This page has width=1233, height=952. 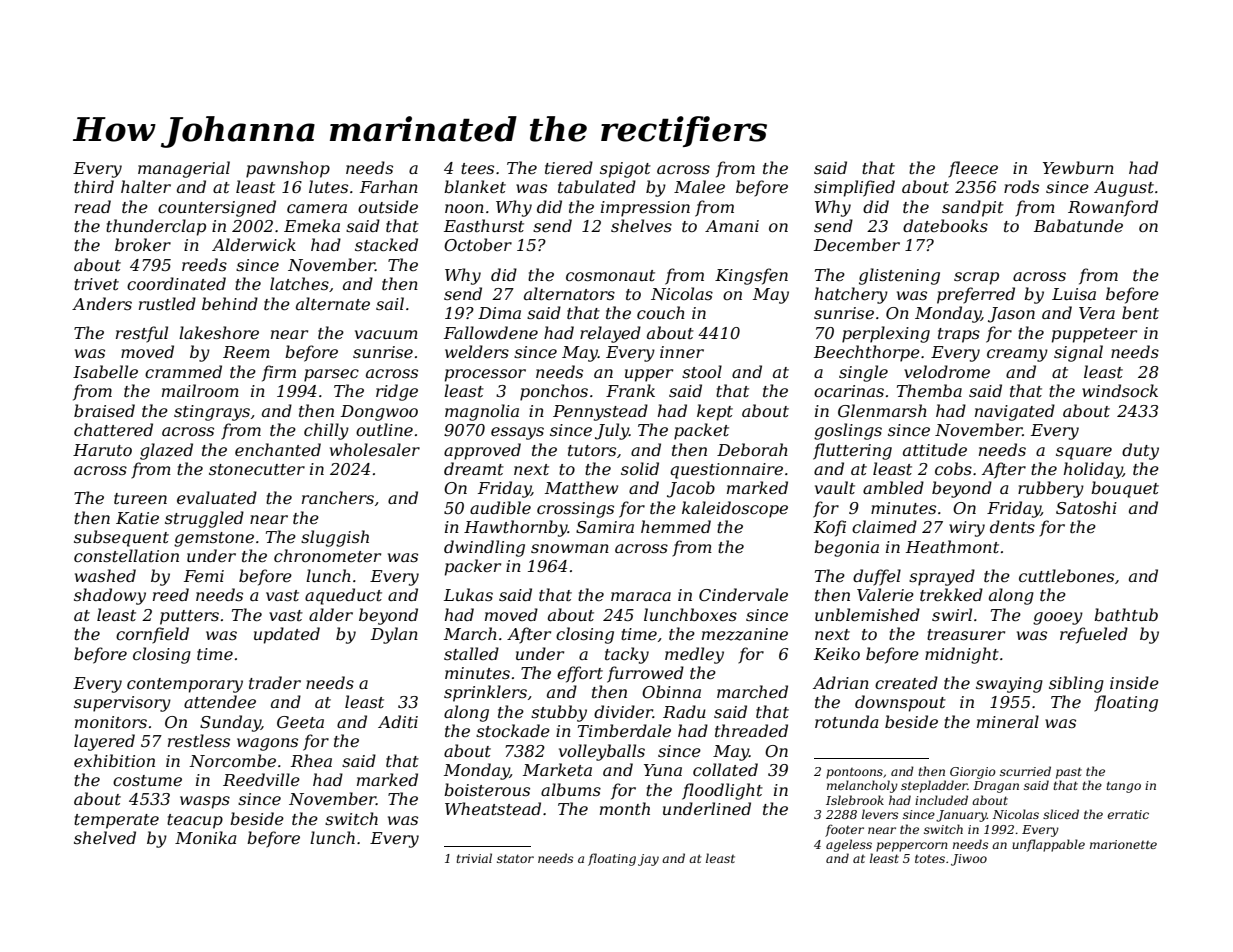 I want to click on preferred, so click(x=976, y=295).
